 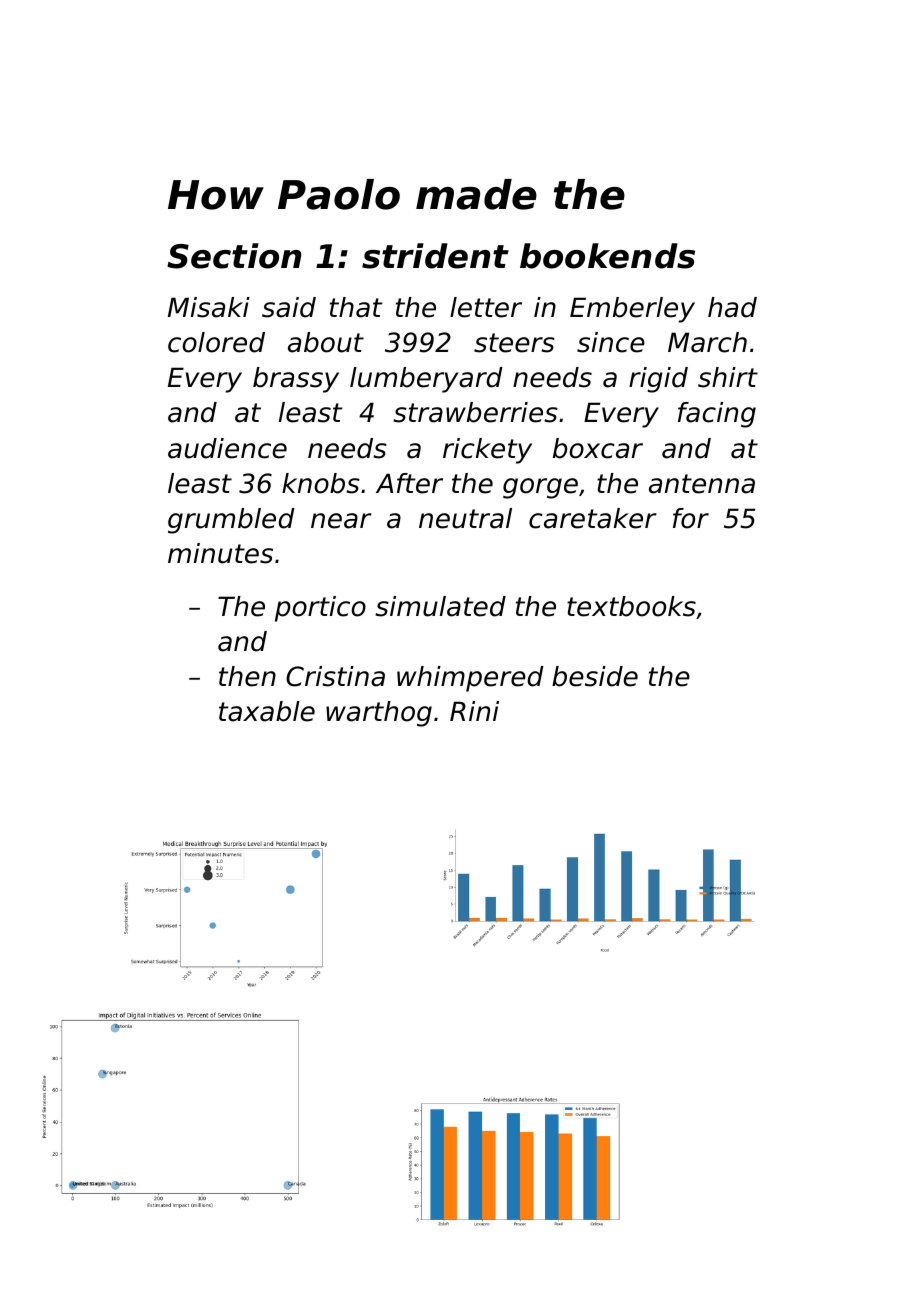 I want to click on strident, so click(x=435, y=256).
